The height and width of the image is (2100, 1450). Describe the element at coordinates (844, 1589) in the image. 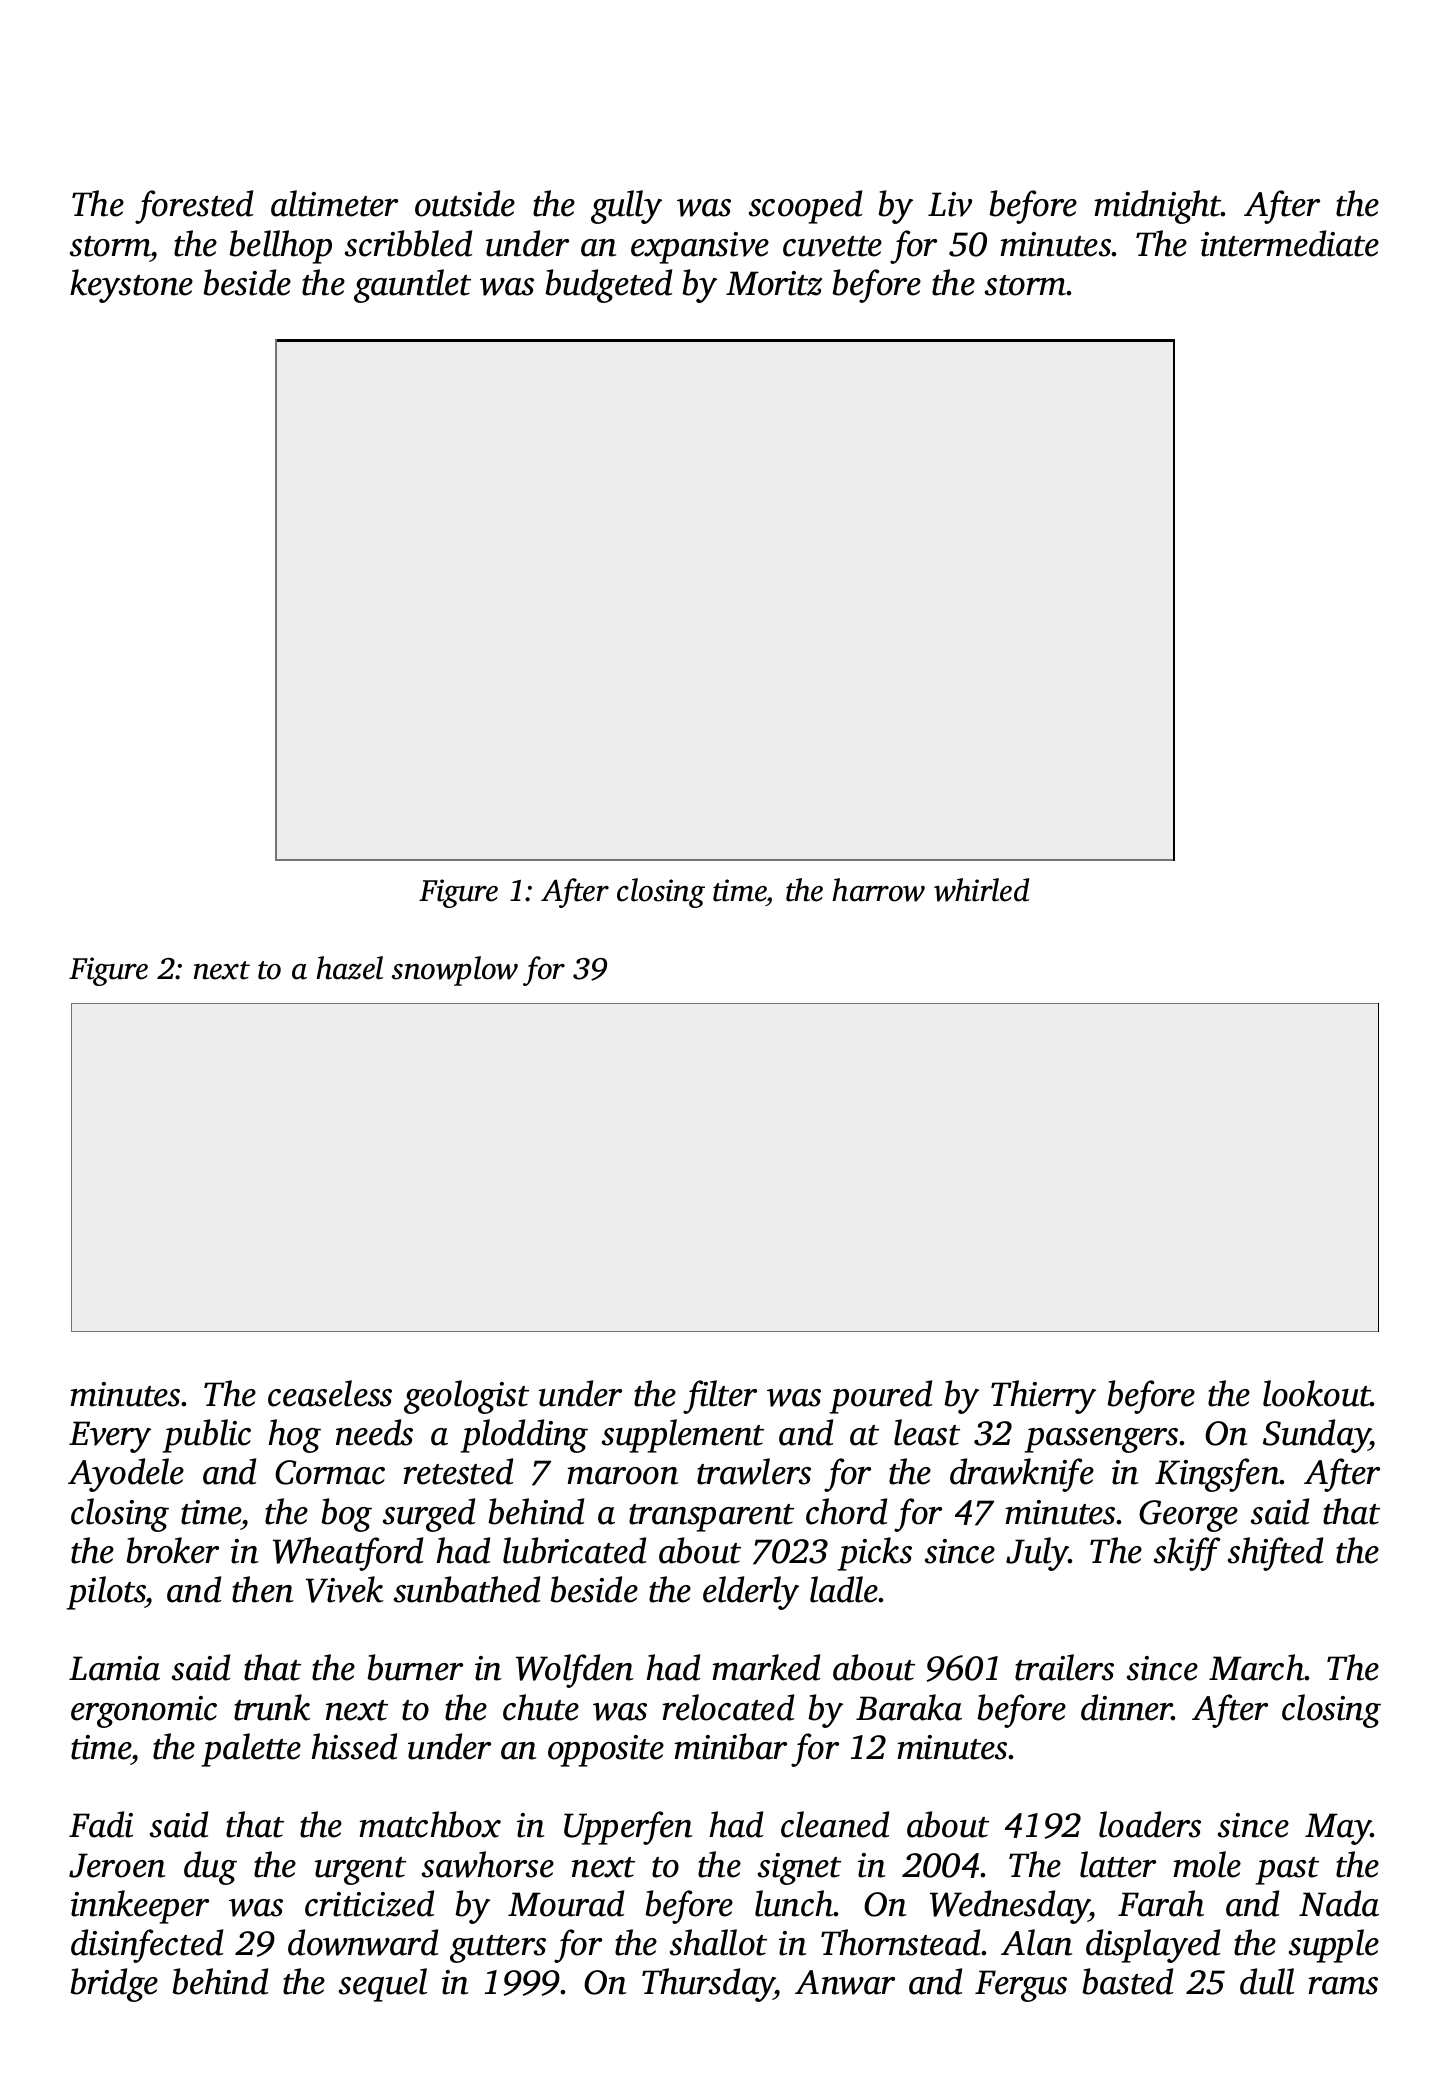

I see `ladle` at that location.
